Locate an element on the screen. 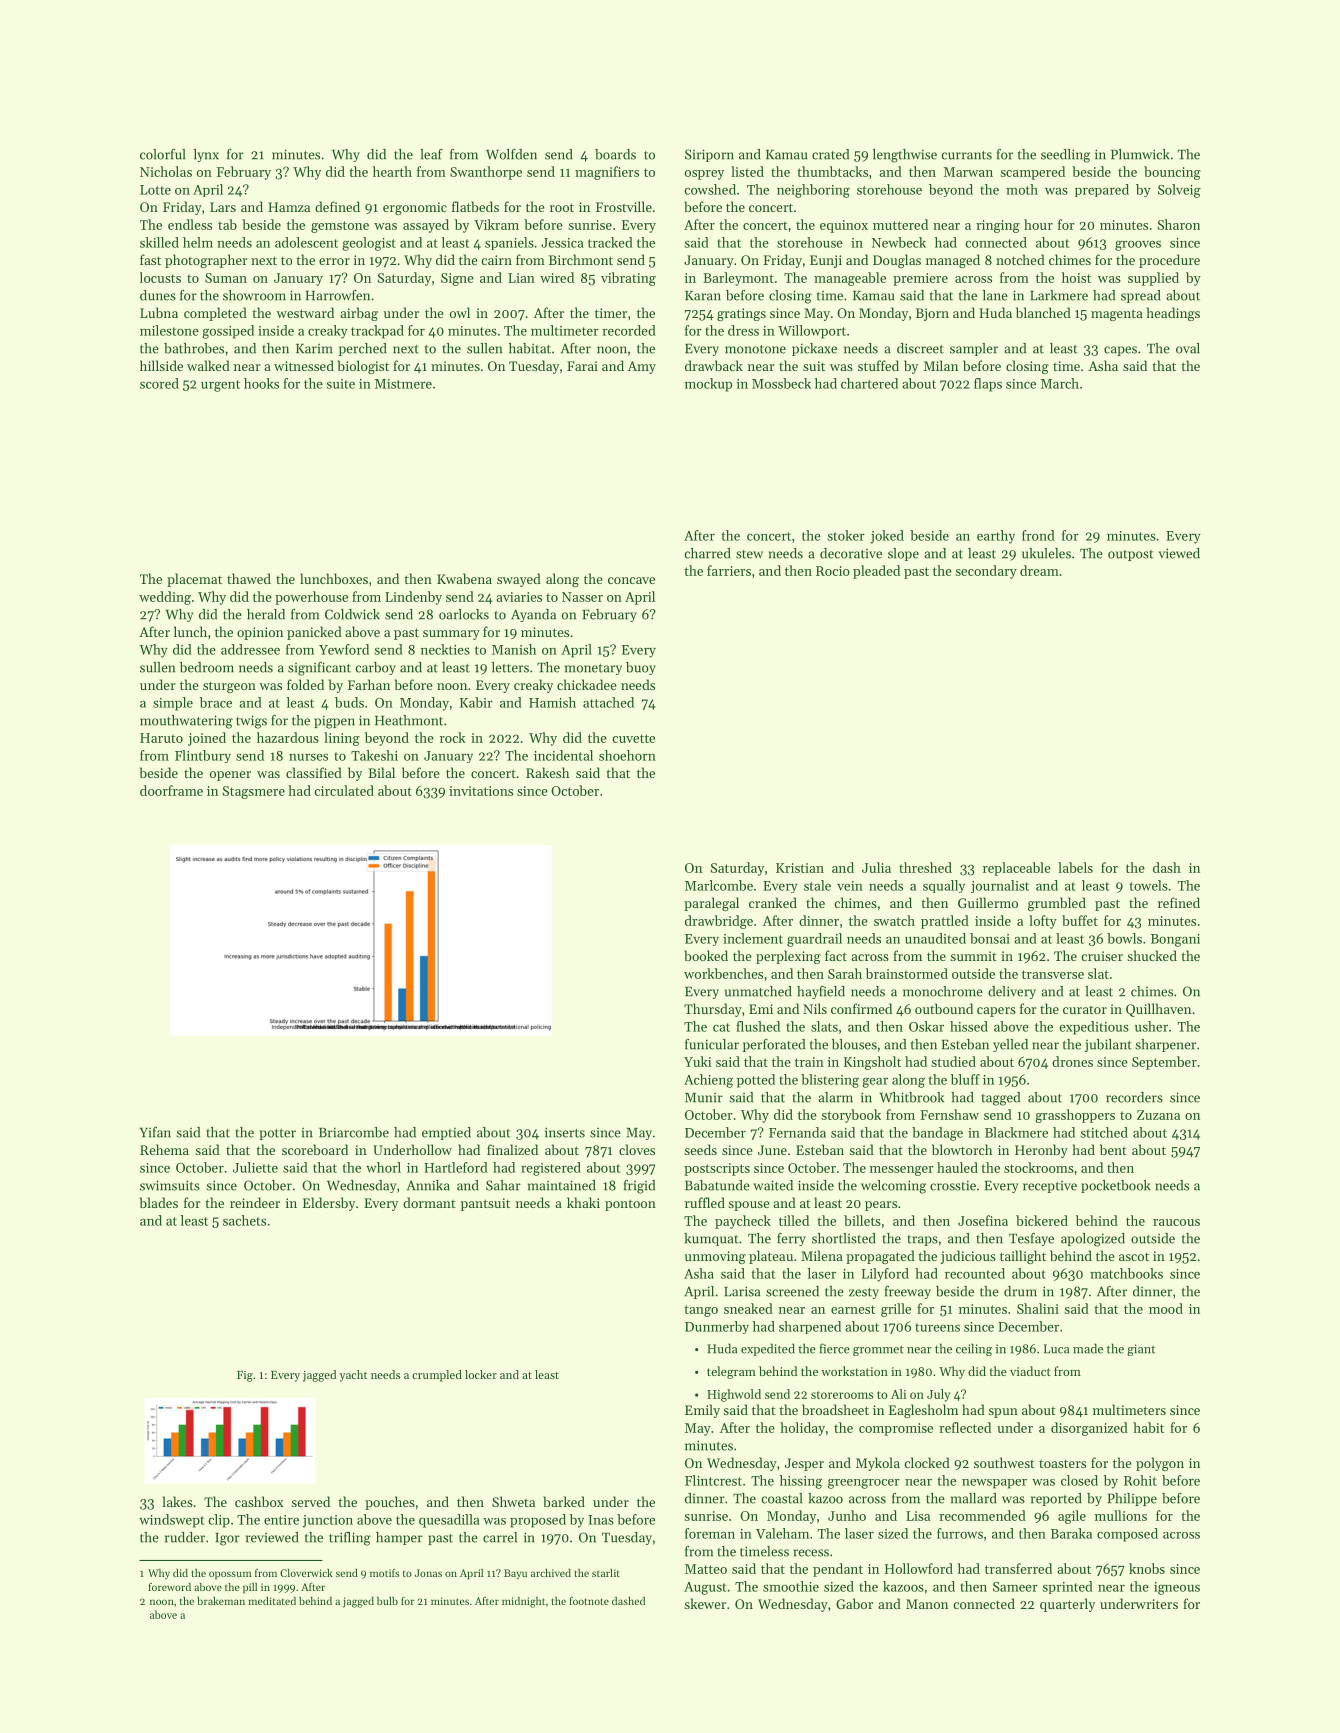 The image size is (1340, 1733). Manon is located at coordinates (927, 1604).
